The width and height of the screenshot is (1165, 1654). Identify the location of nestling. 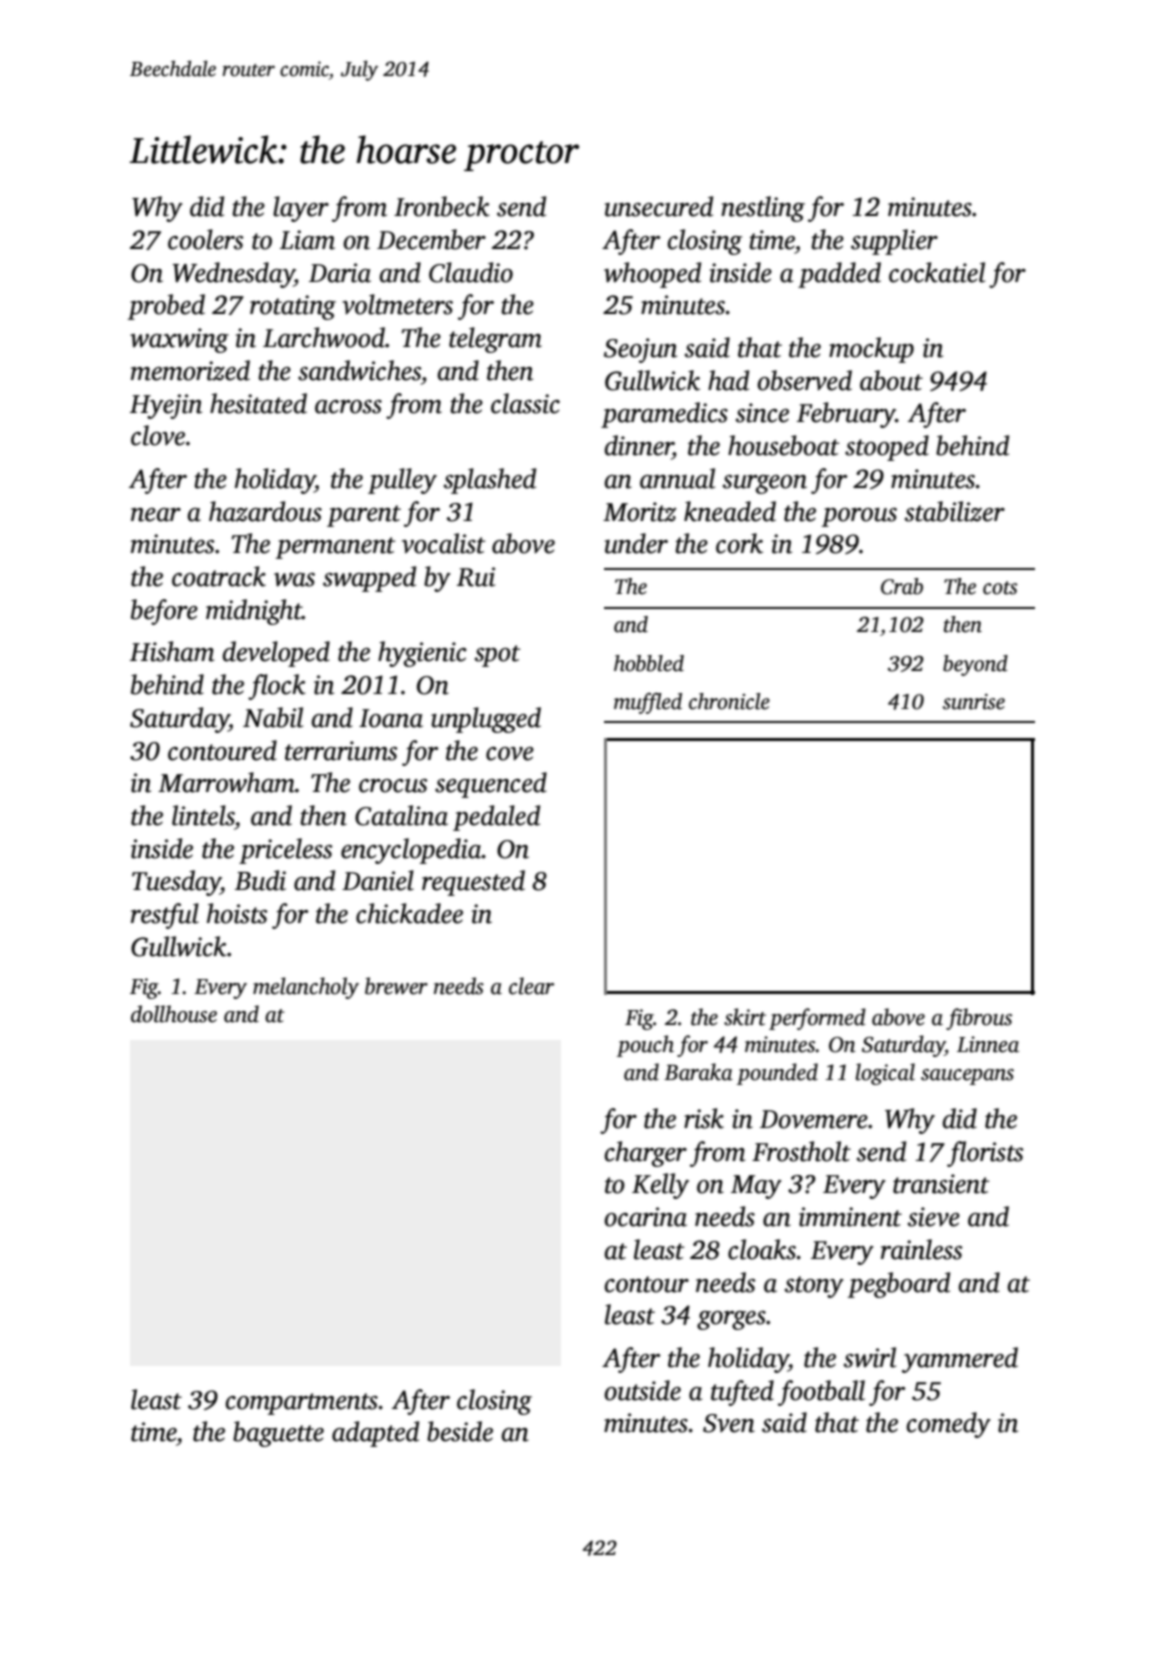
(763, 209).
